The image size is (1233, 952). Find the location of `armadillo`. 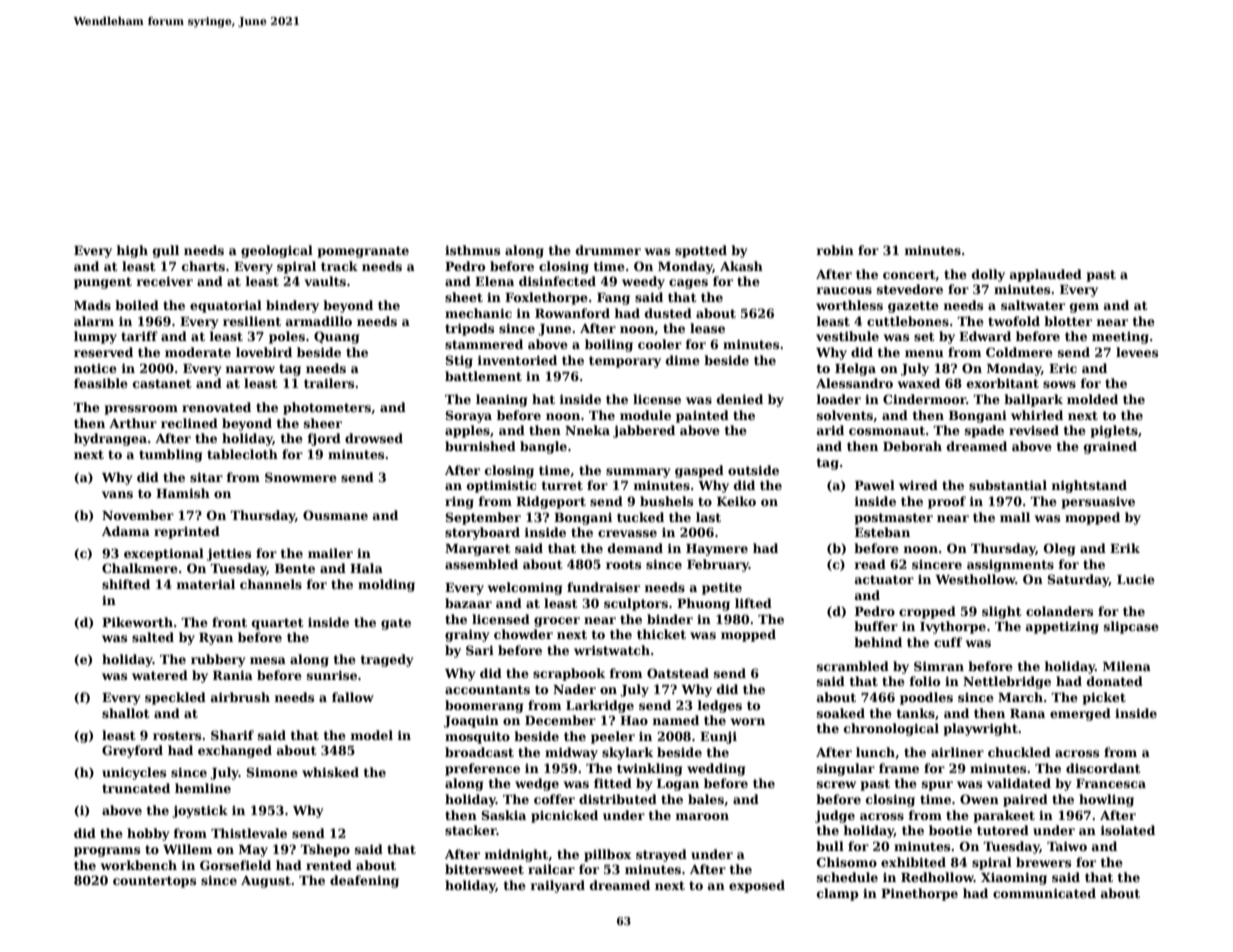

armadillo is located at coordinates (319, 321).
